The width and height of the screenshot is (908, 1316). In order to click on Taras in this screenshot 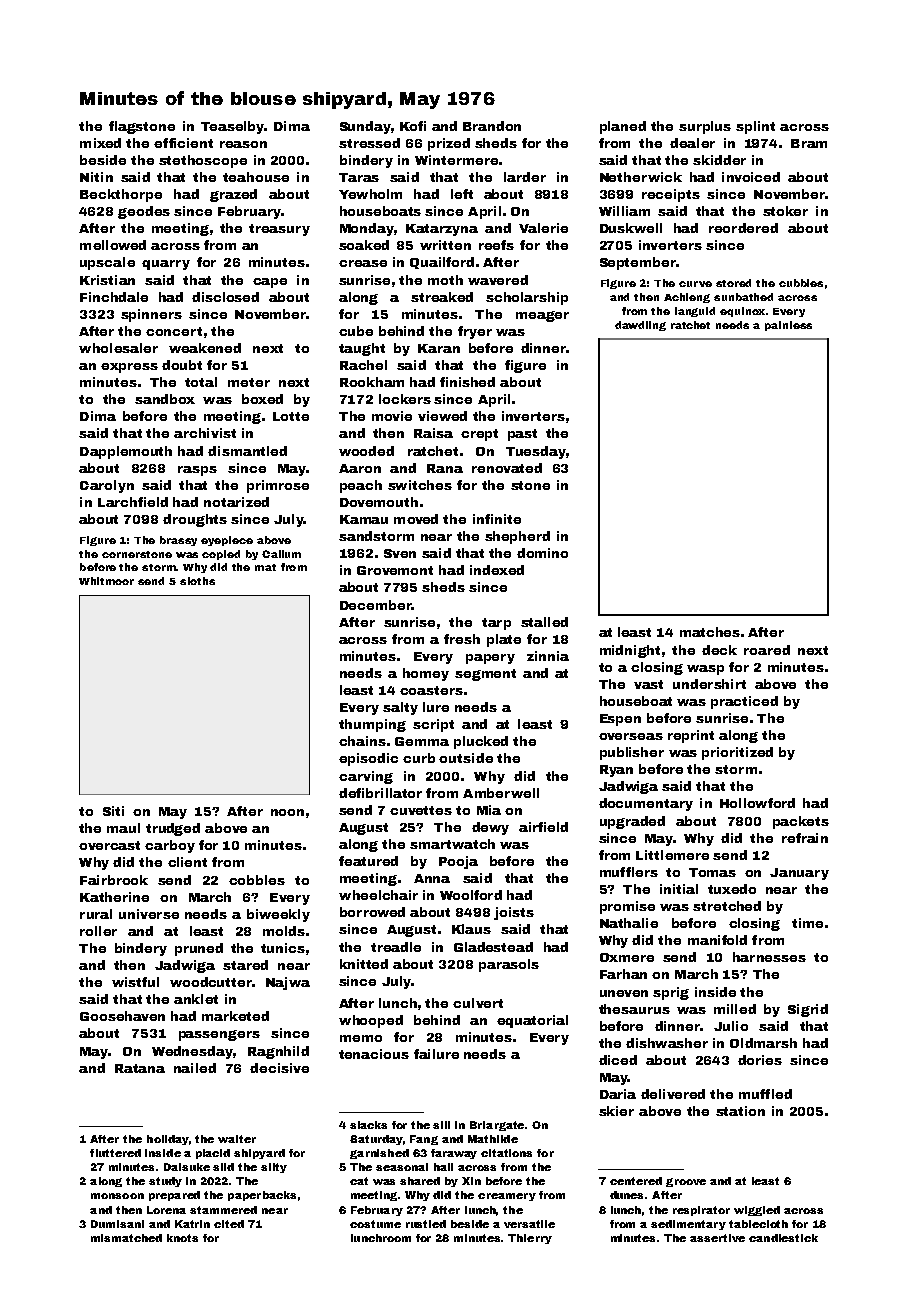, I will do `click(359, 177)`.
